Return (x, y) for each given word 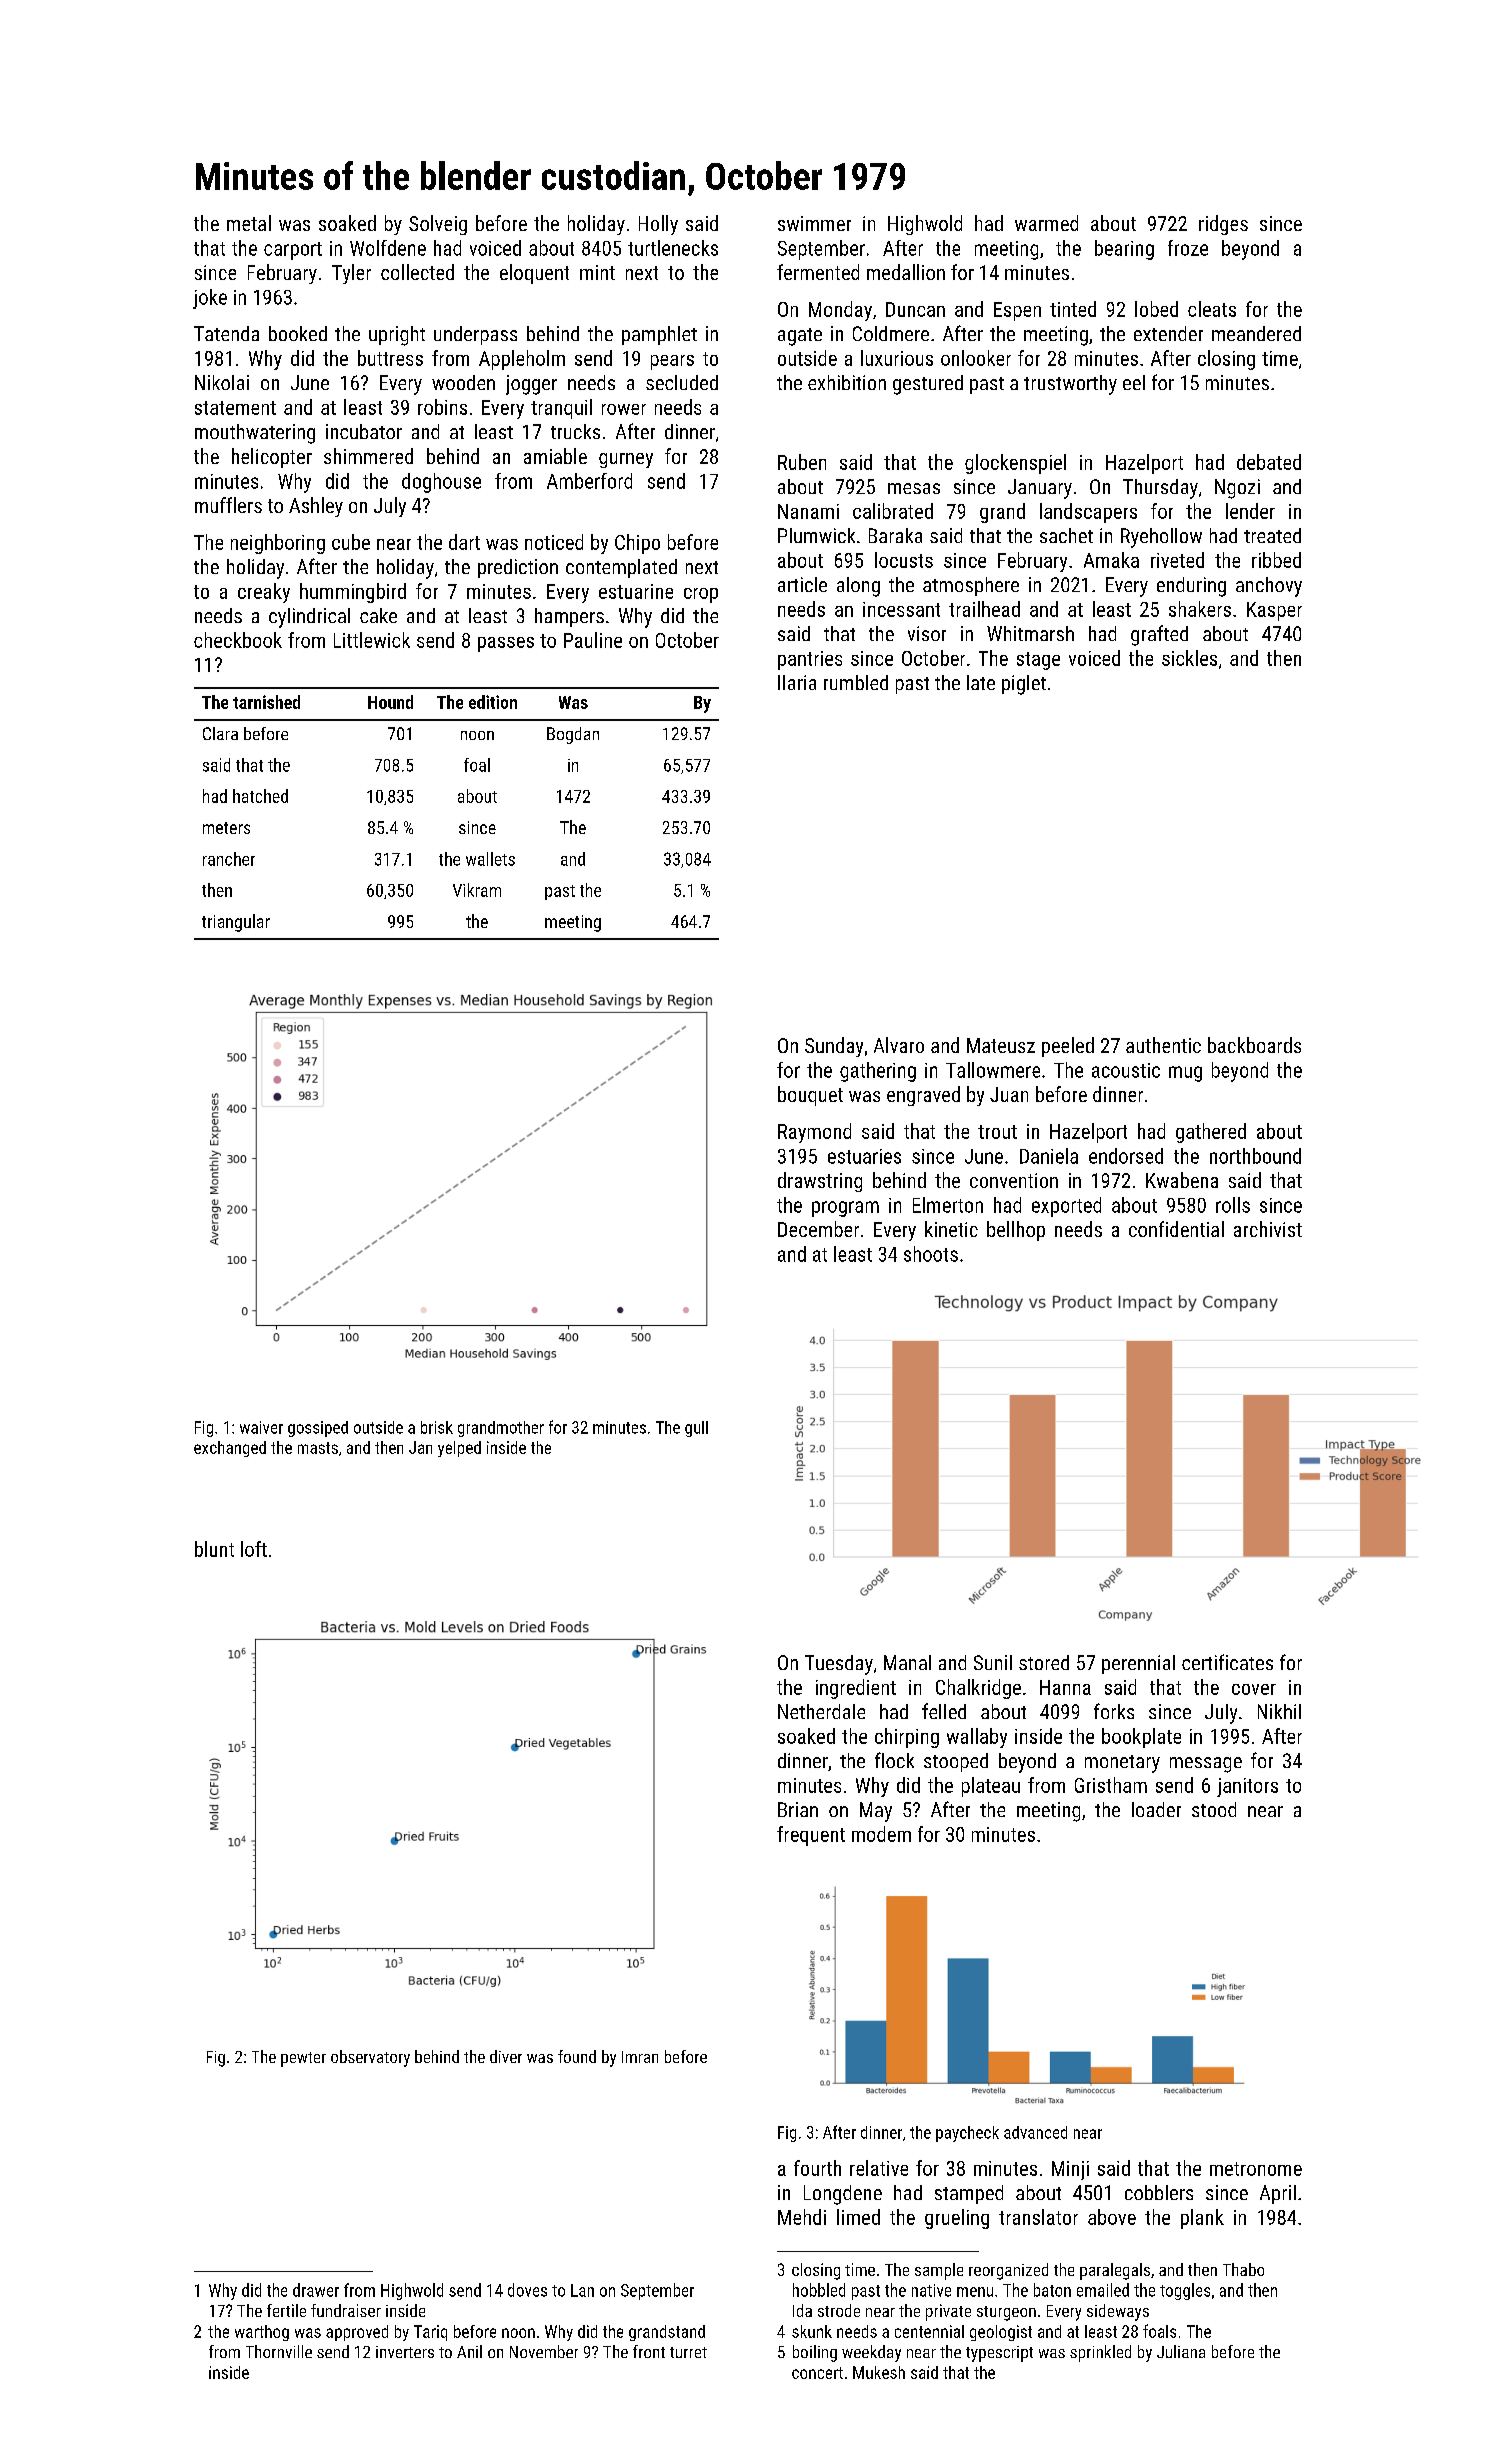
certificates (1227, 1662)
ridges (1223, 225)
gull (696, 1429)
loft (254, 1549)
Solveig (438, 225)
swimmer (814, 223)
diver (506, 2056)
